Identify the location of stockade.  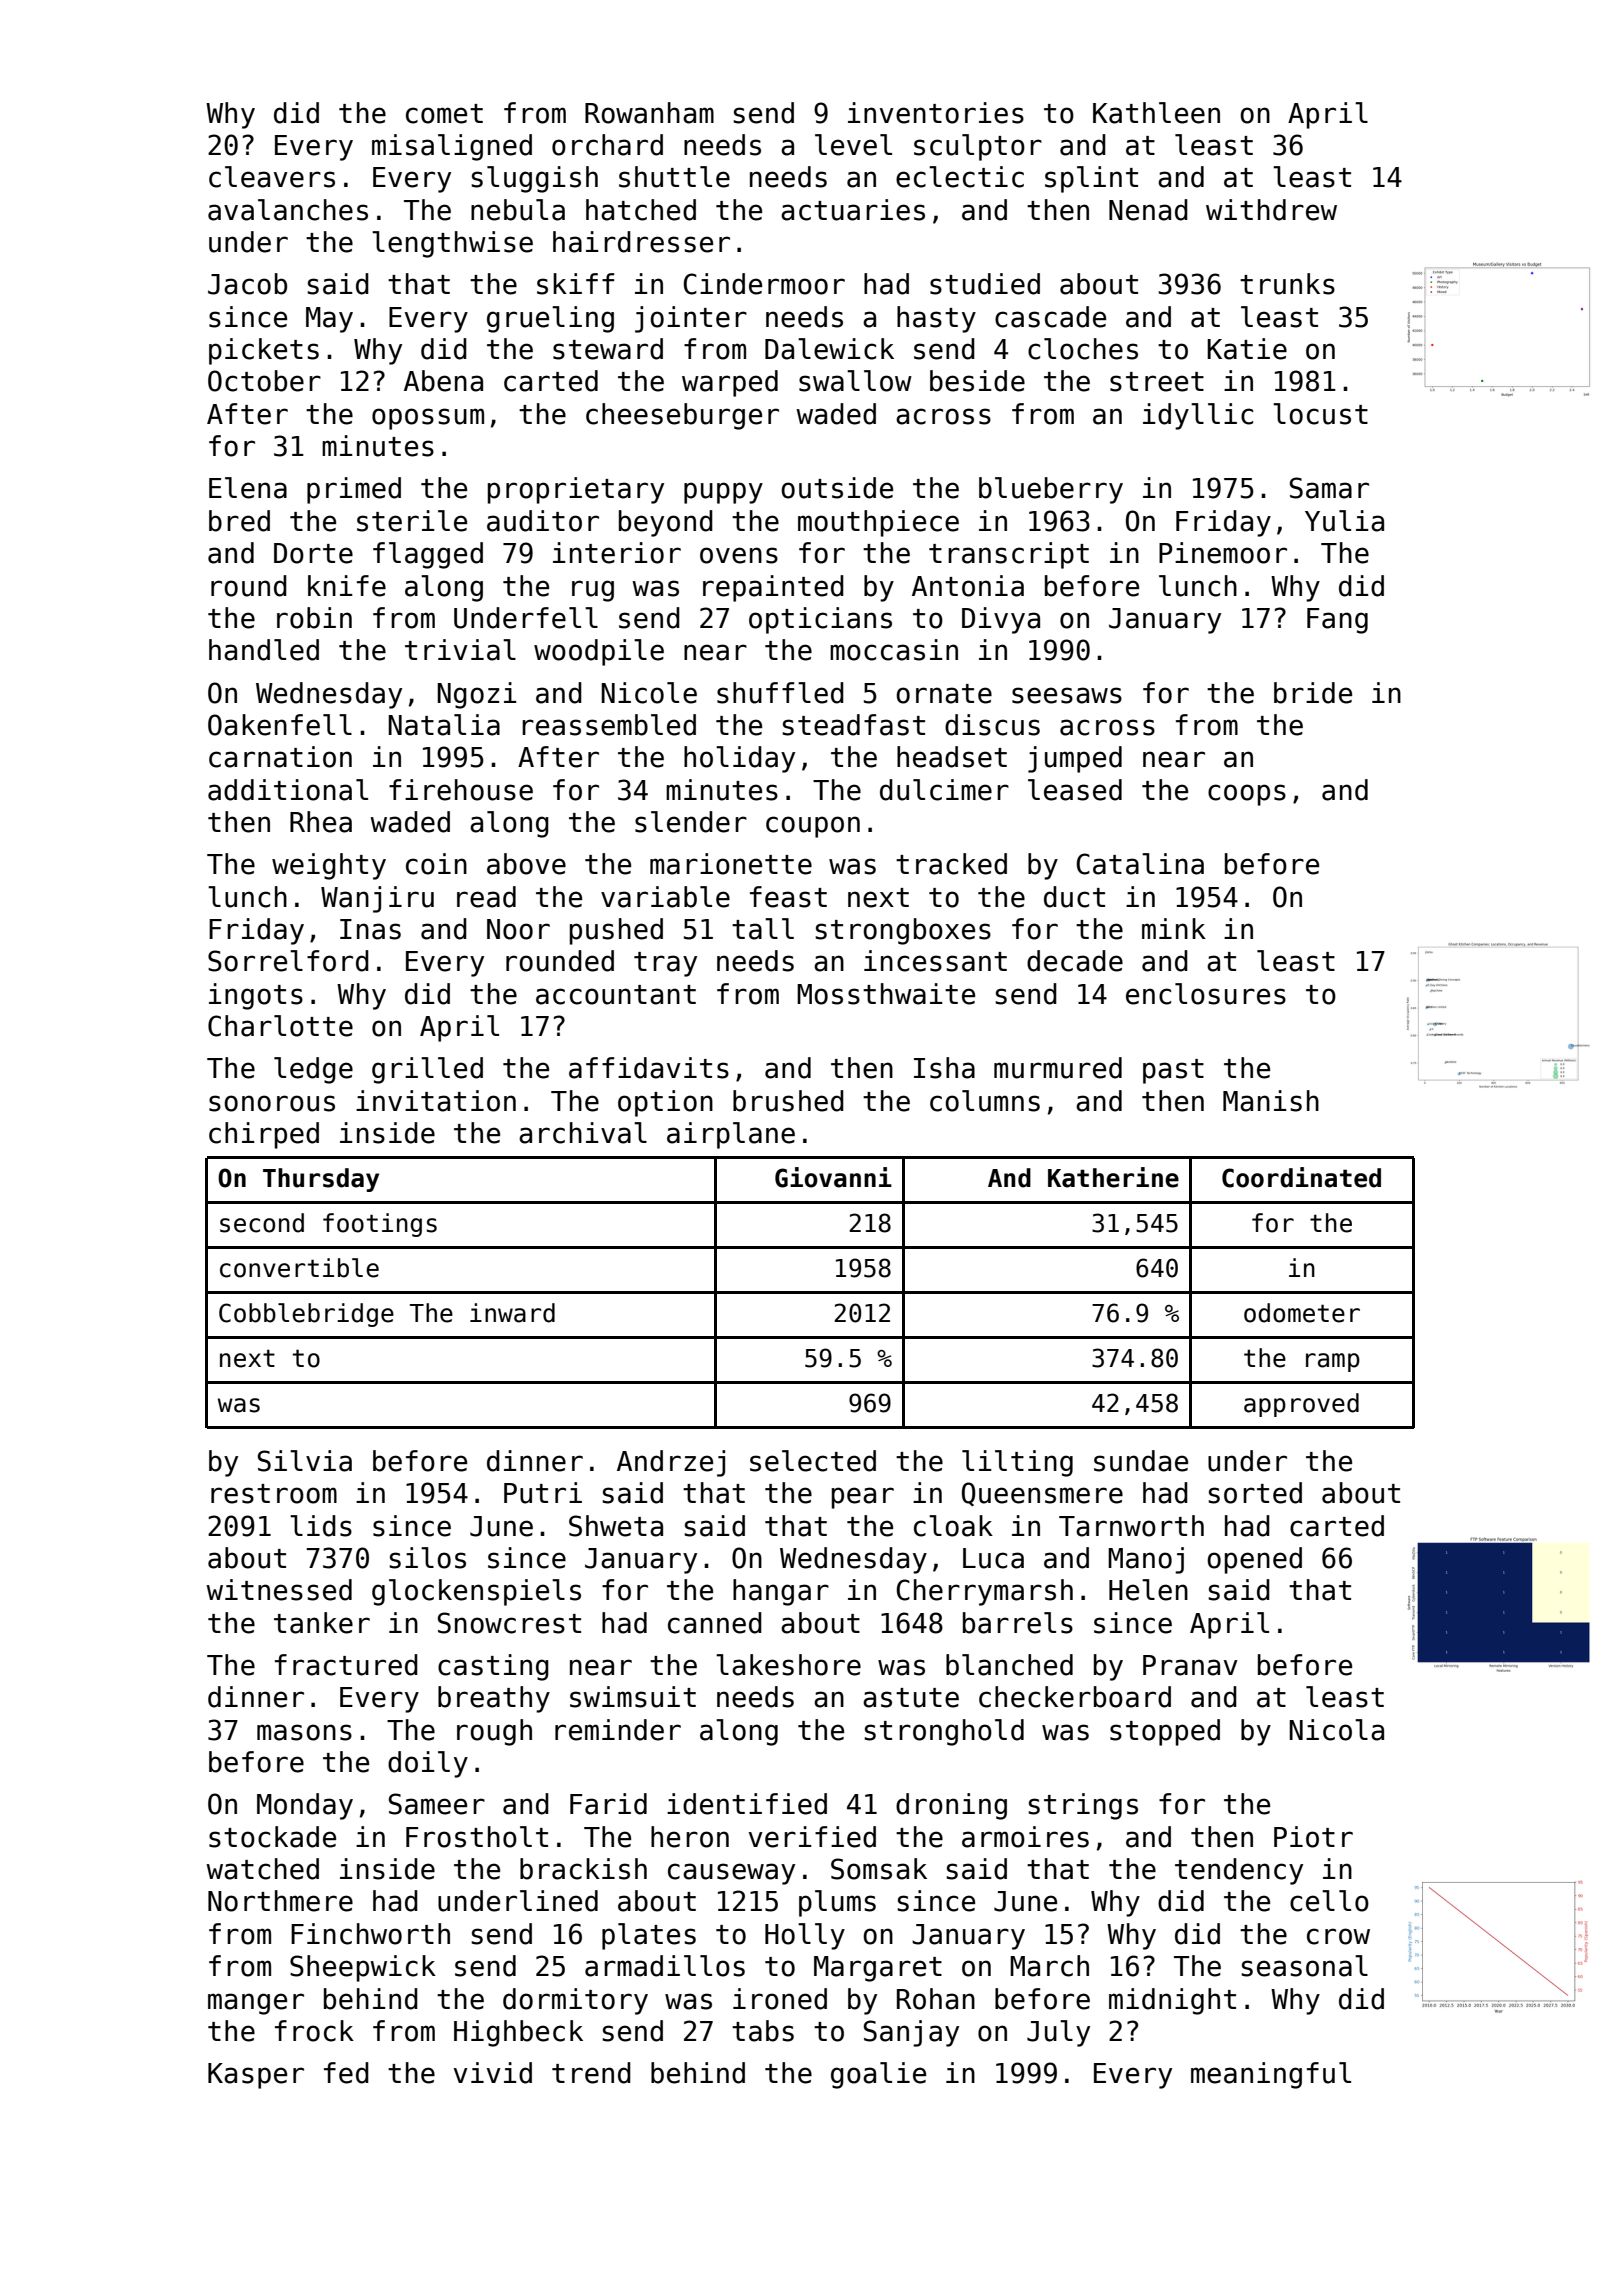
(272, 1837).
